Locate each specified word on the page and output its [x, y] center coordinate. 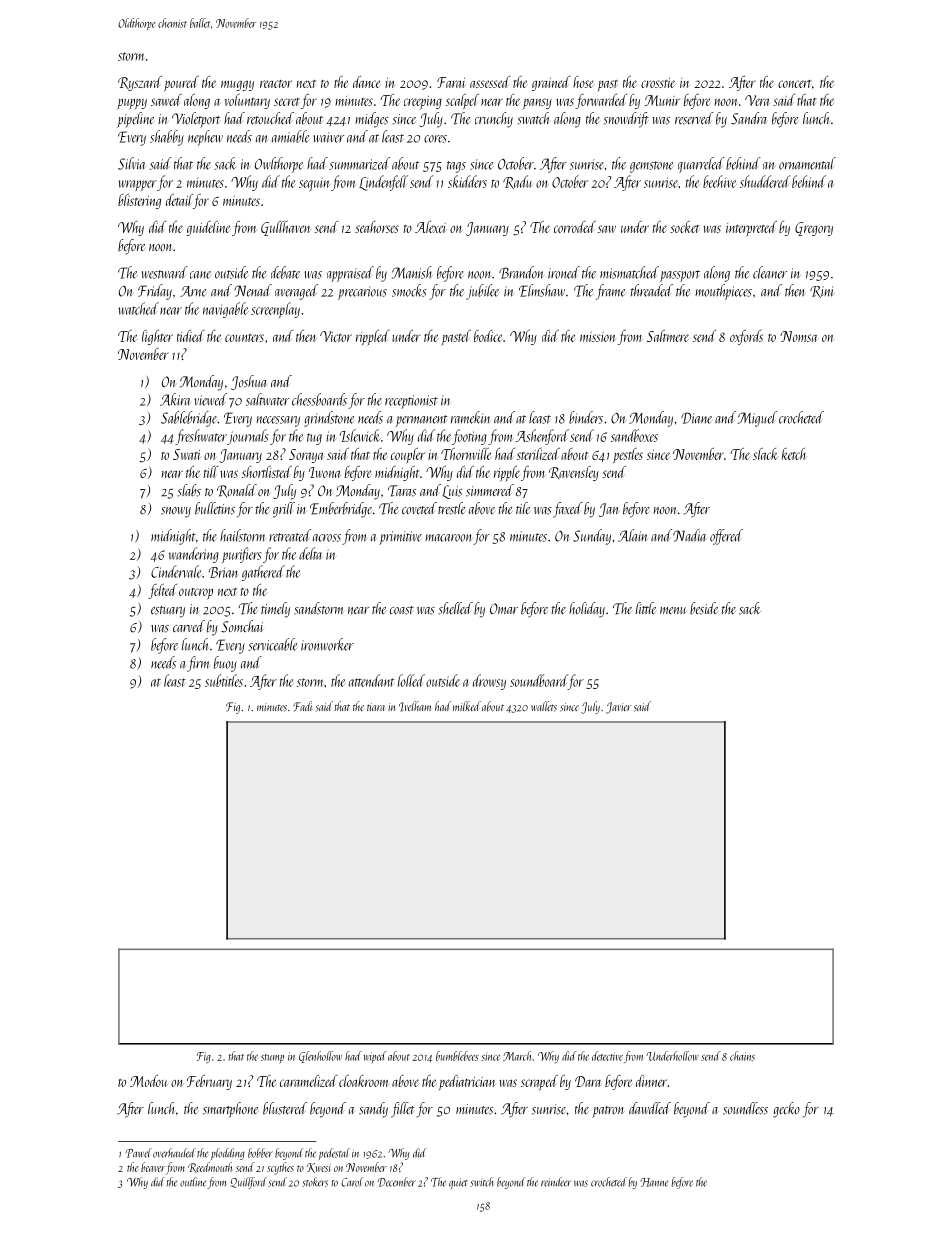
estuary [168, 612]
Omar [504, 608]
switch [481, 1182]
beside [704, 608]
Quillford [249, 1183]
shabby [167, 138]
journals [248, 437]
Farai [451, 82]
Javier [618, 708]
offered [726, 537]
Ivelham [415, 706]
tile [523, 508]
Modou [149, 1081]
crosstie [658, 83]
